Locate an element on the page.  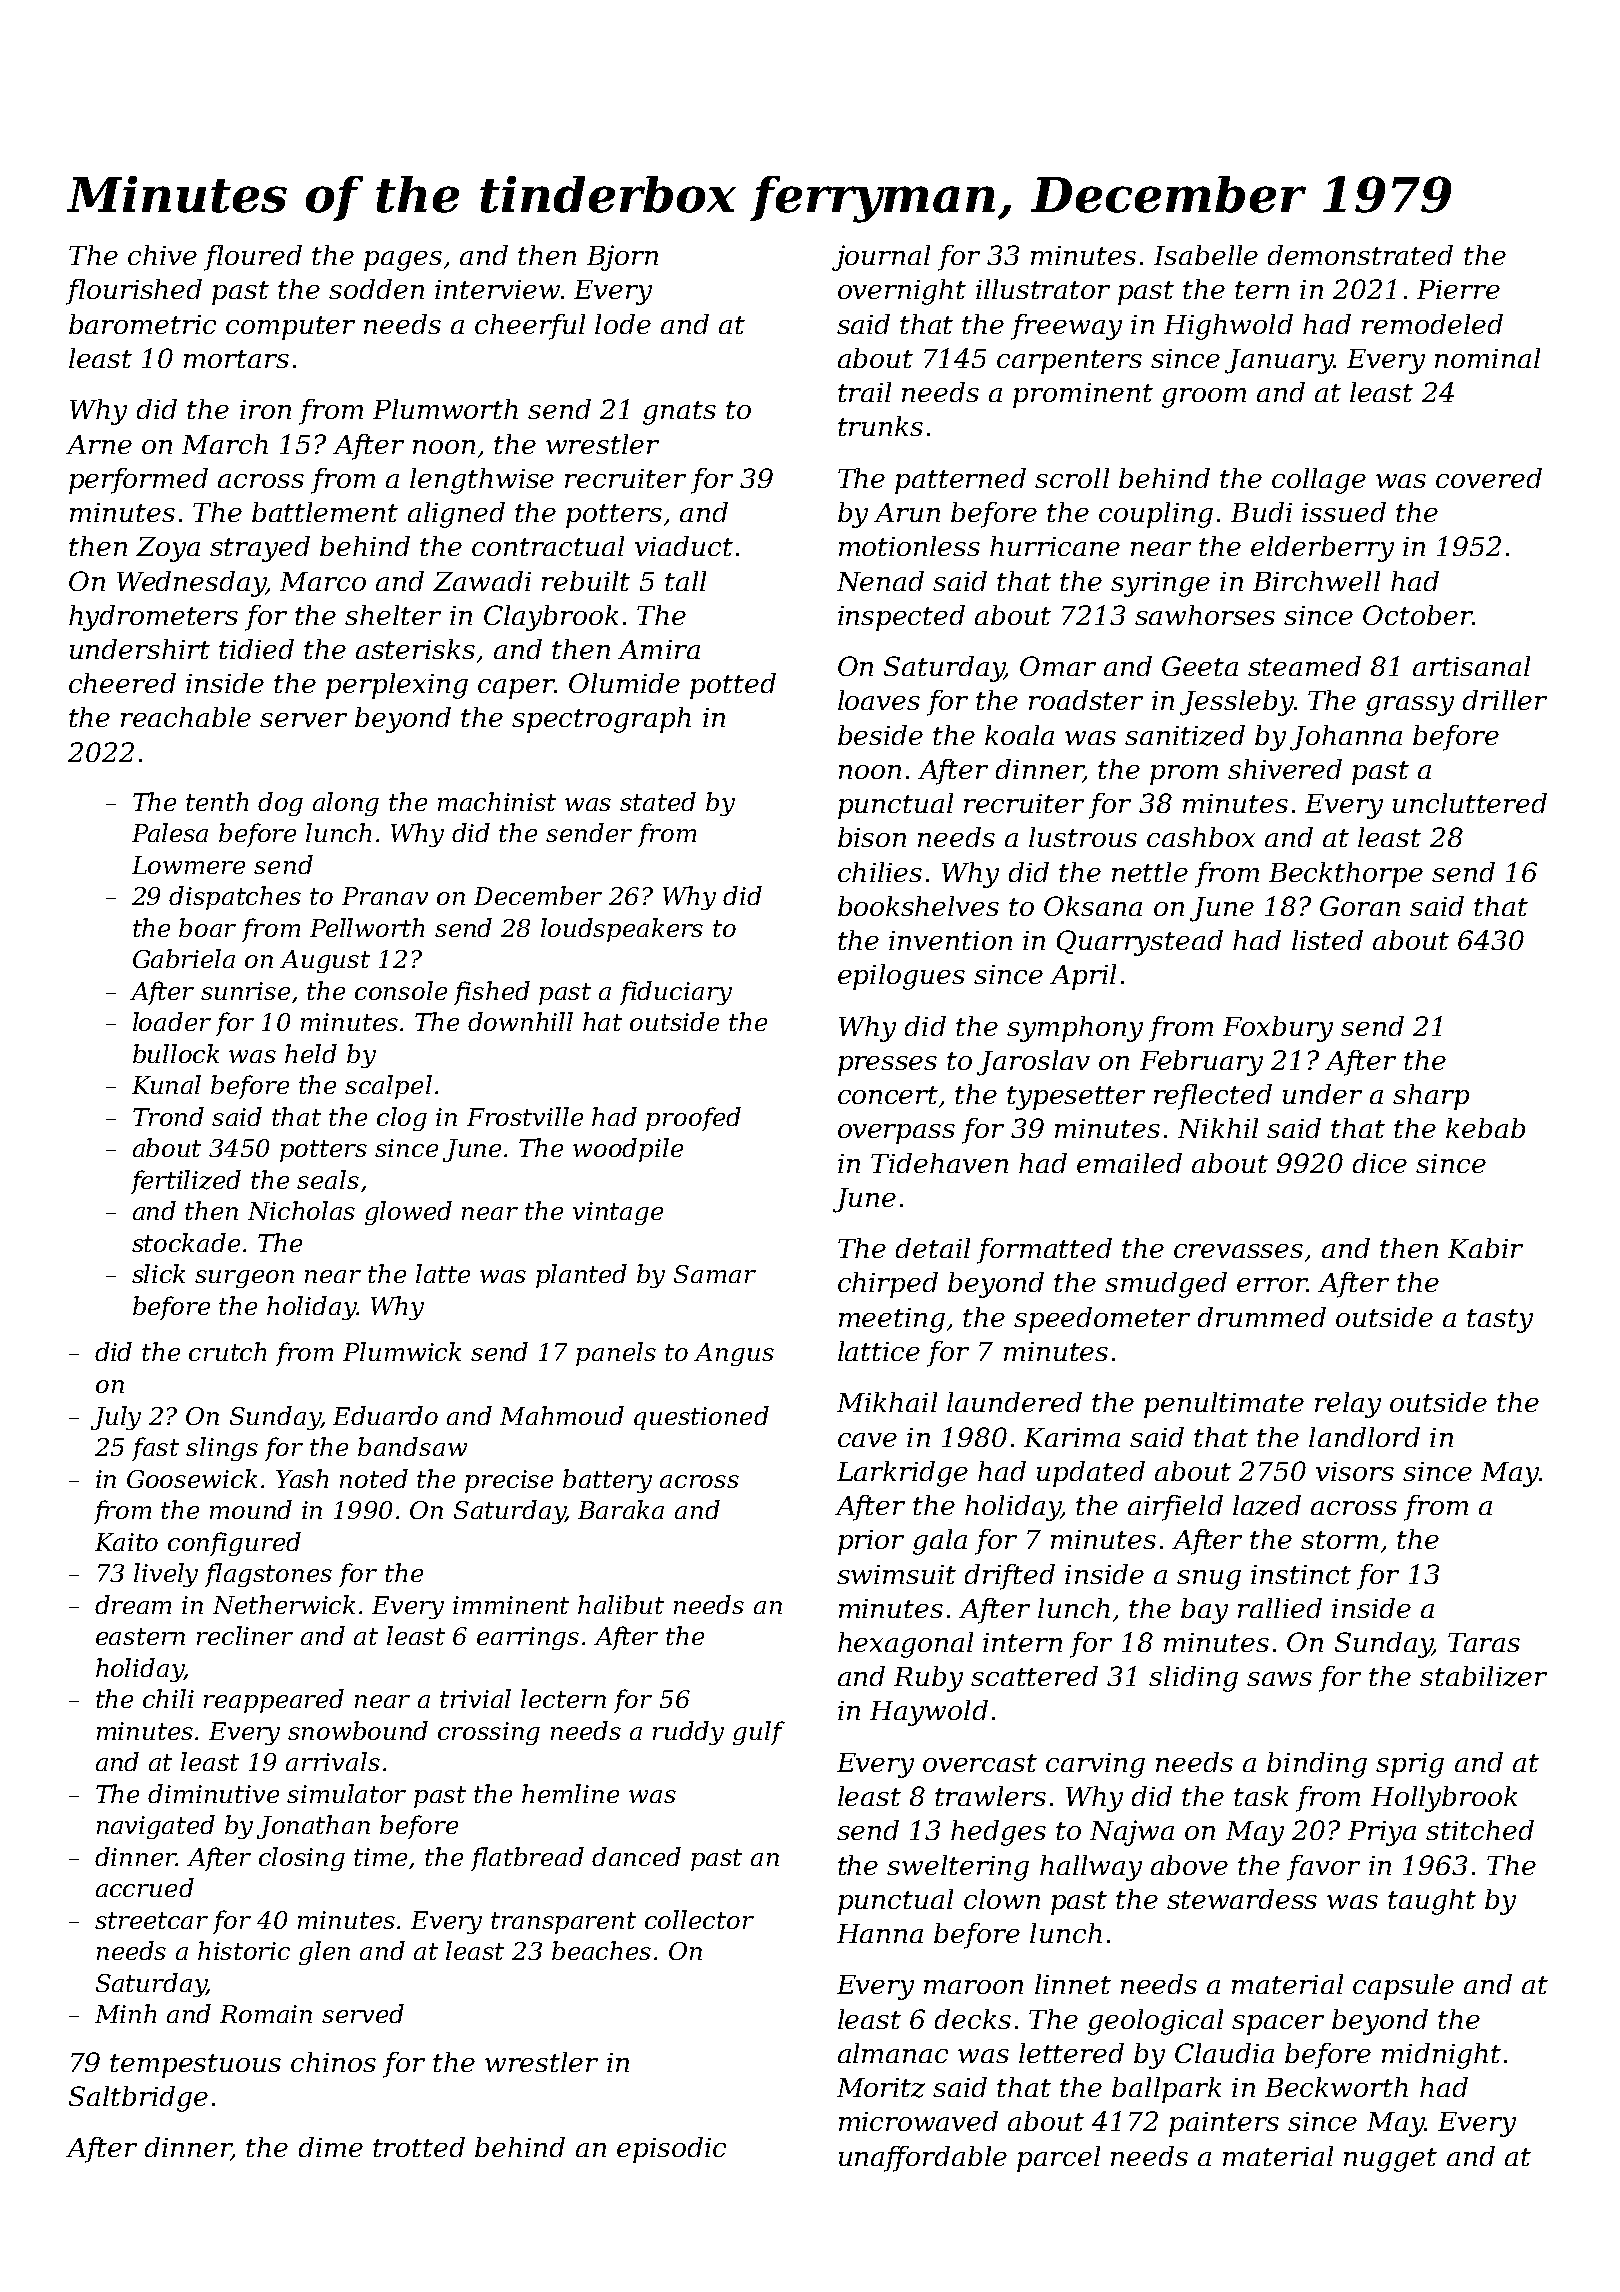
Bjorn is located at coordinates (622, 258).
